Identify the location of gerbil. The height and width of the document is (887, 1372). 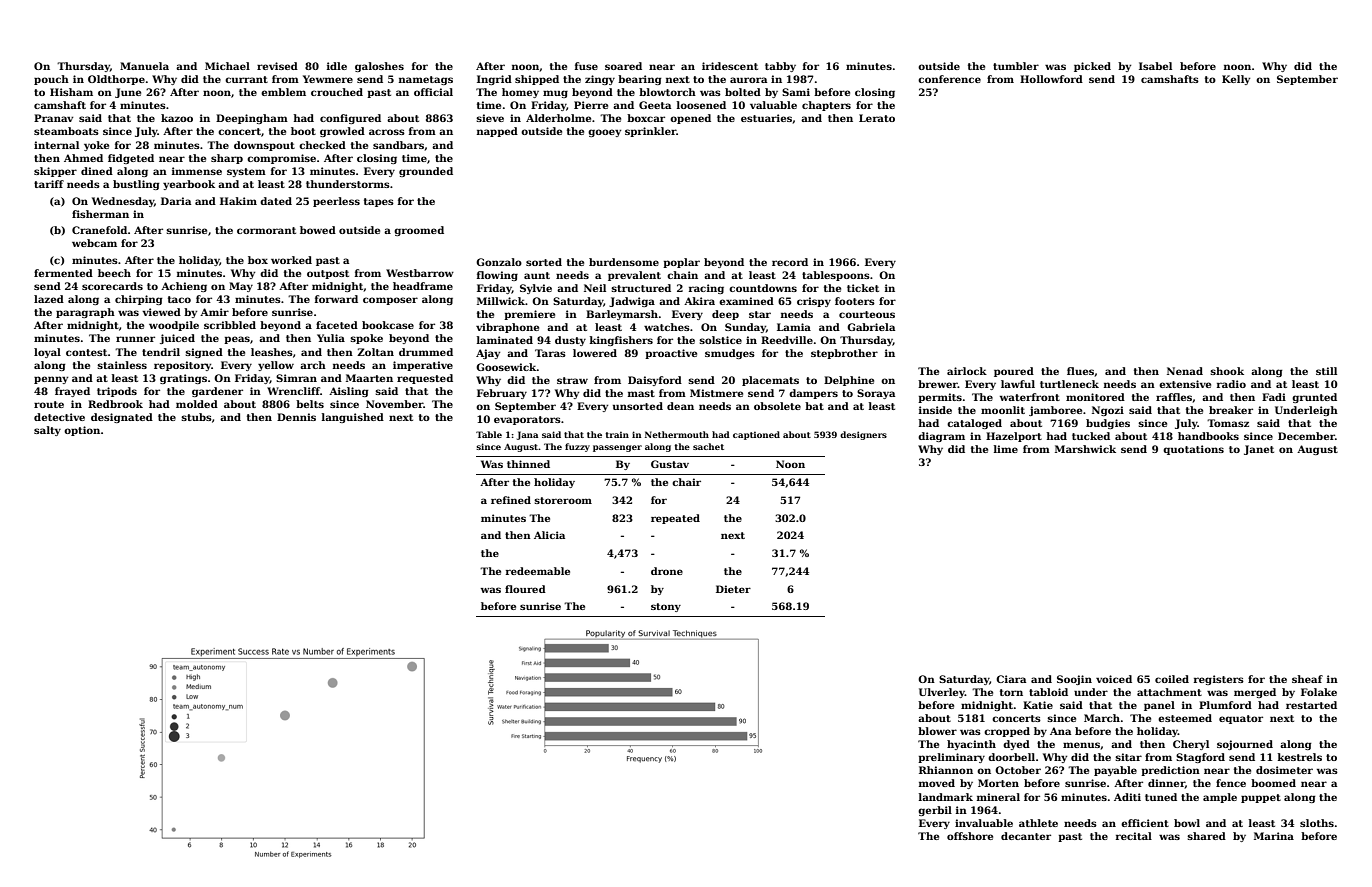
(935, 811).
